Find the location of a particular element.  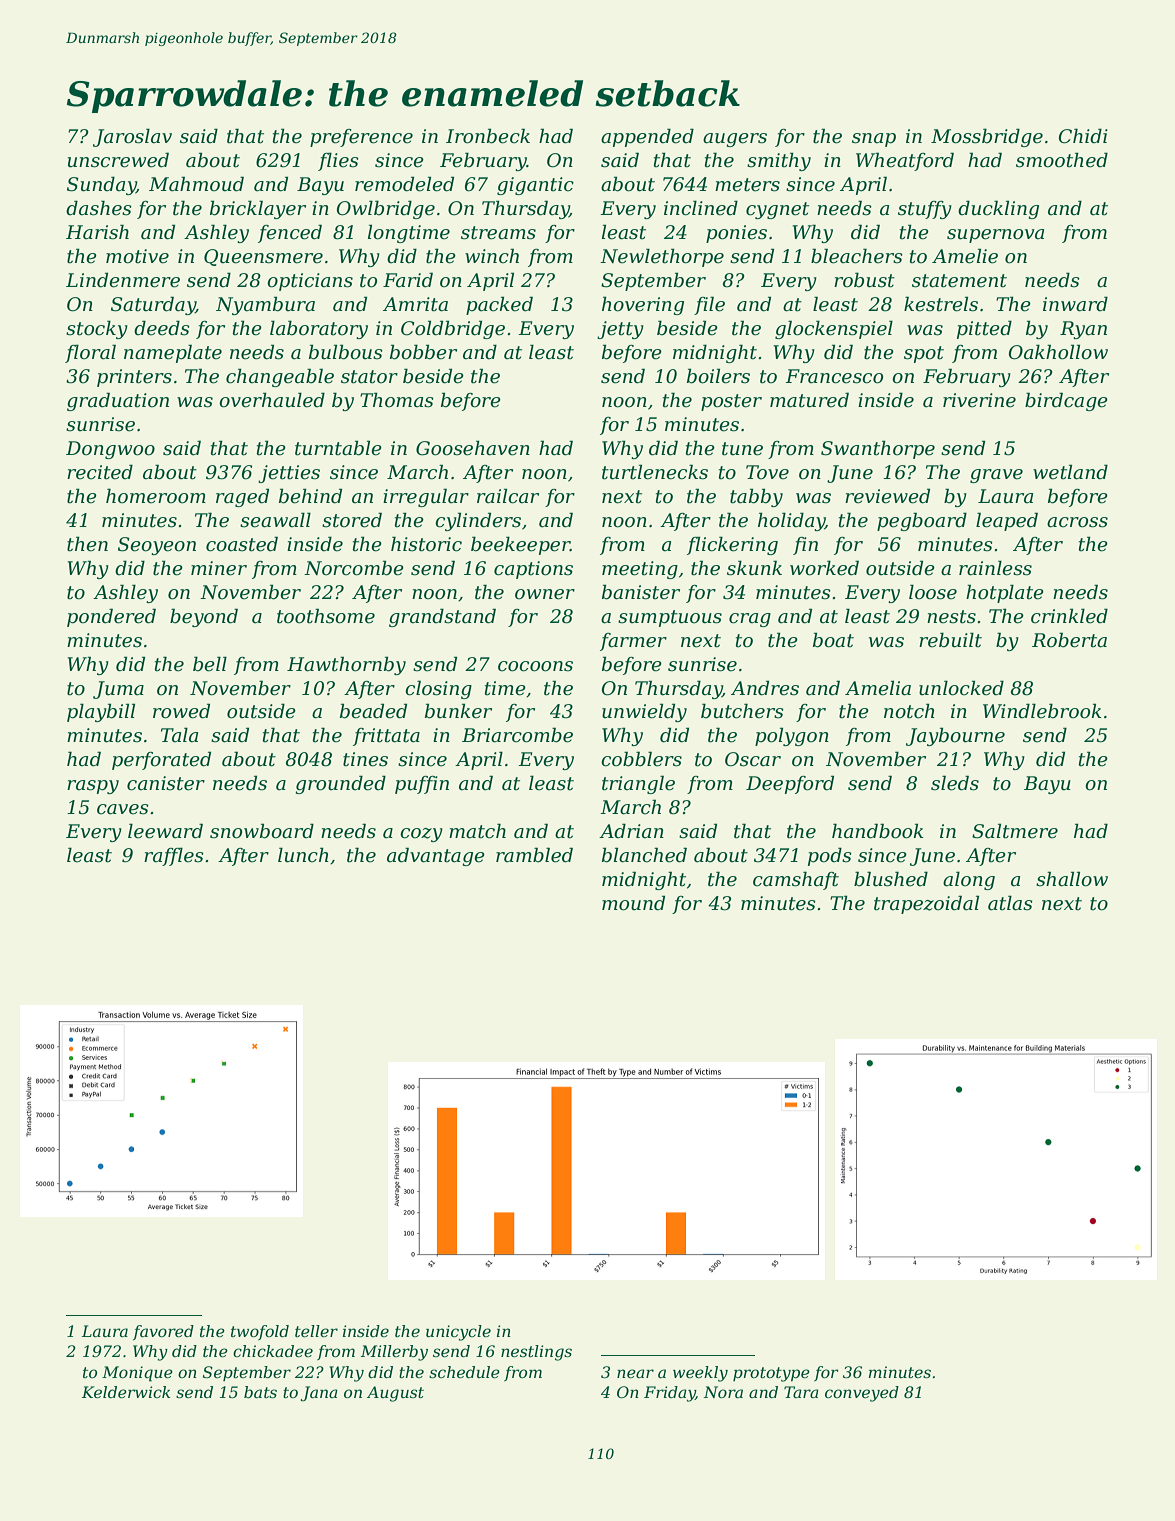

toothsome is located at coordinates (326, 616).
